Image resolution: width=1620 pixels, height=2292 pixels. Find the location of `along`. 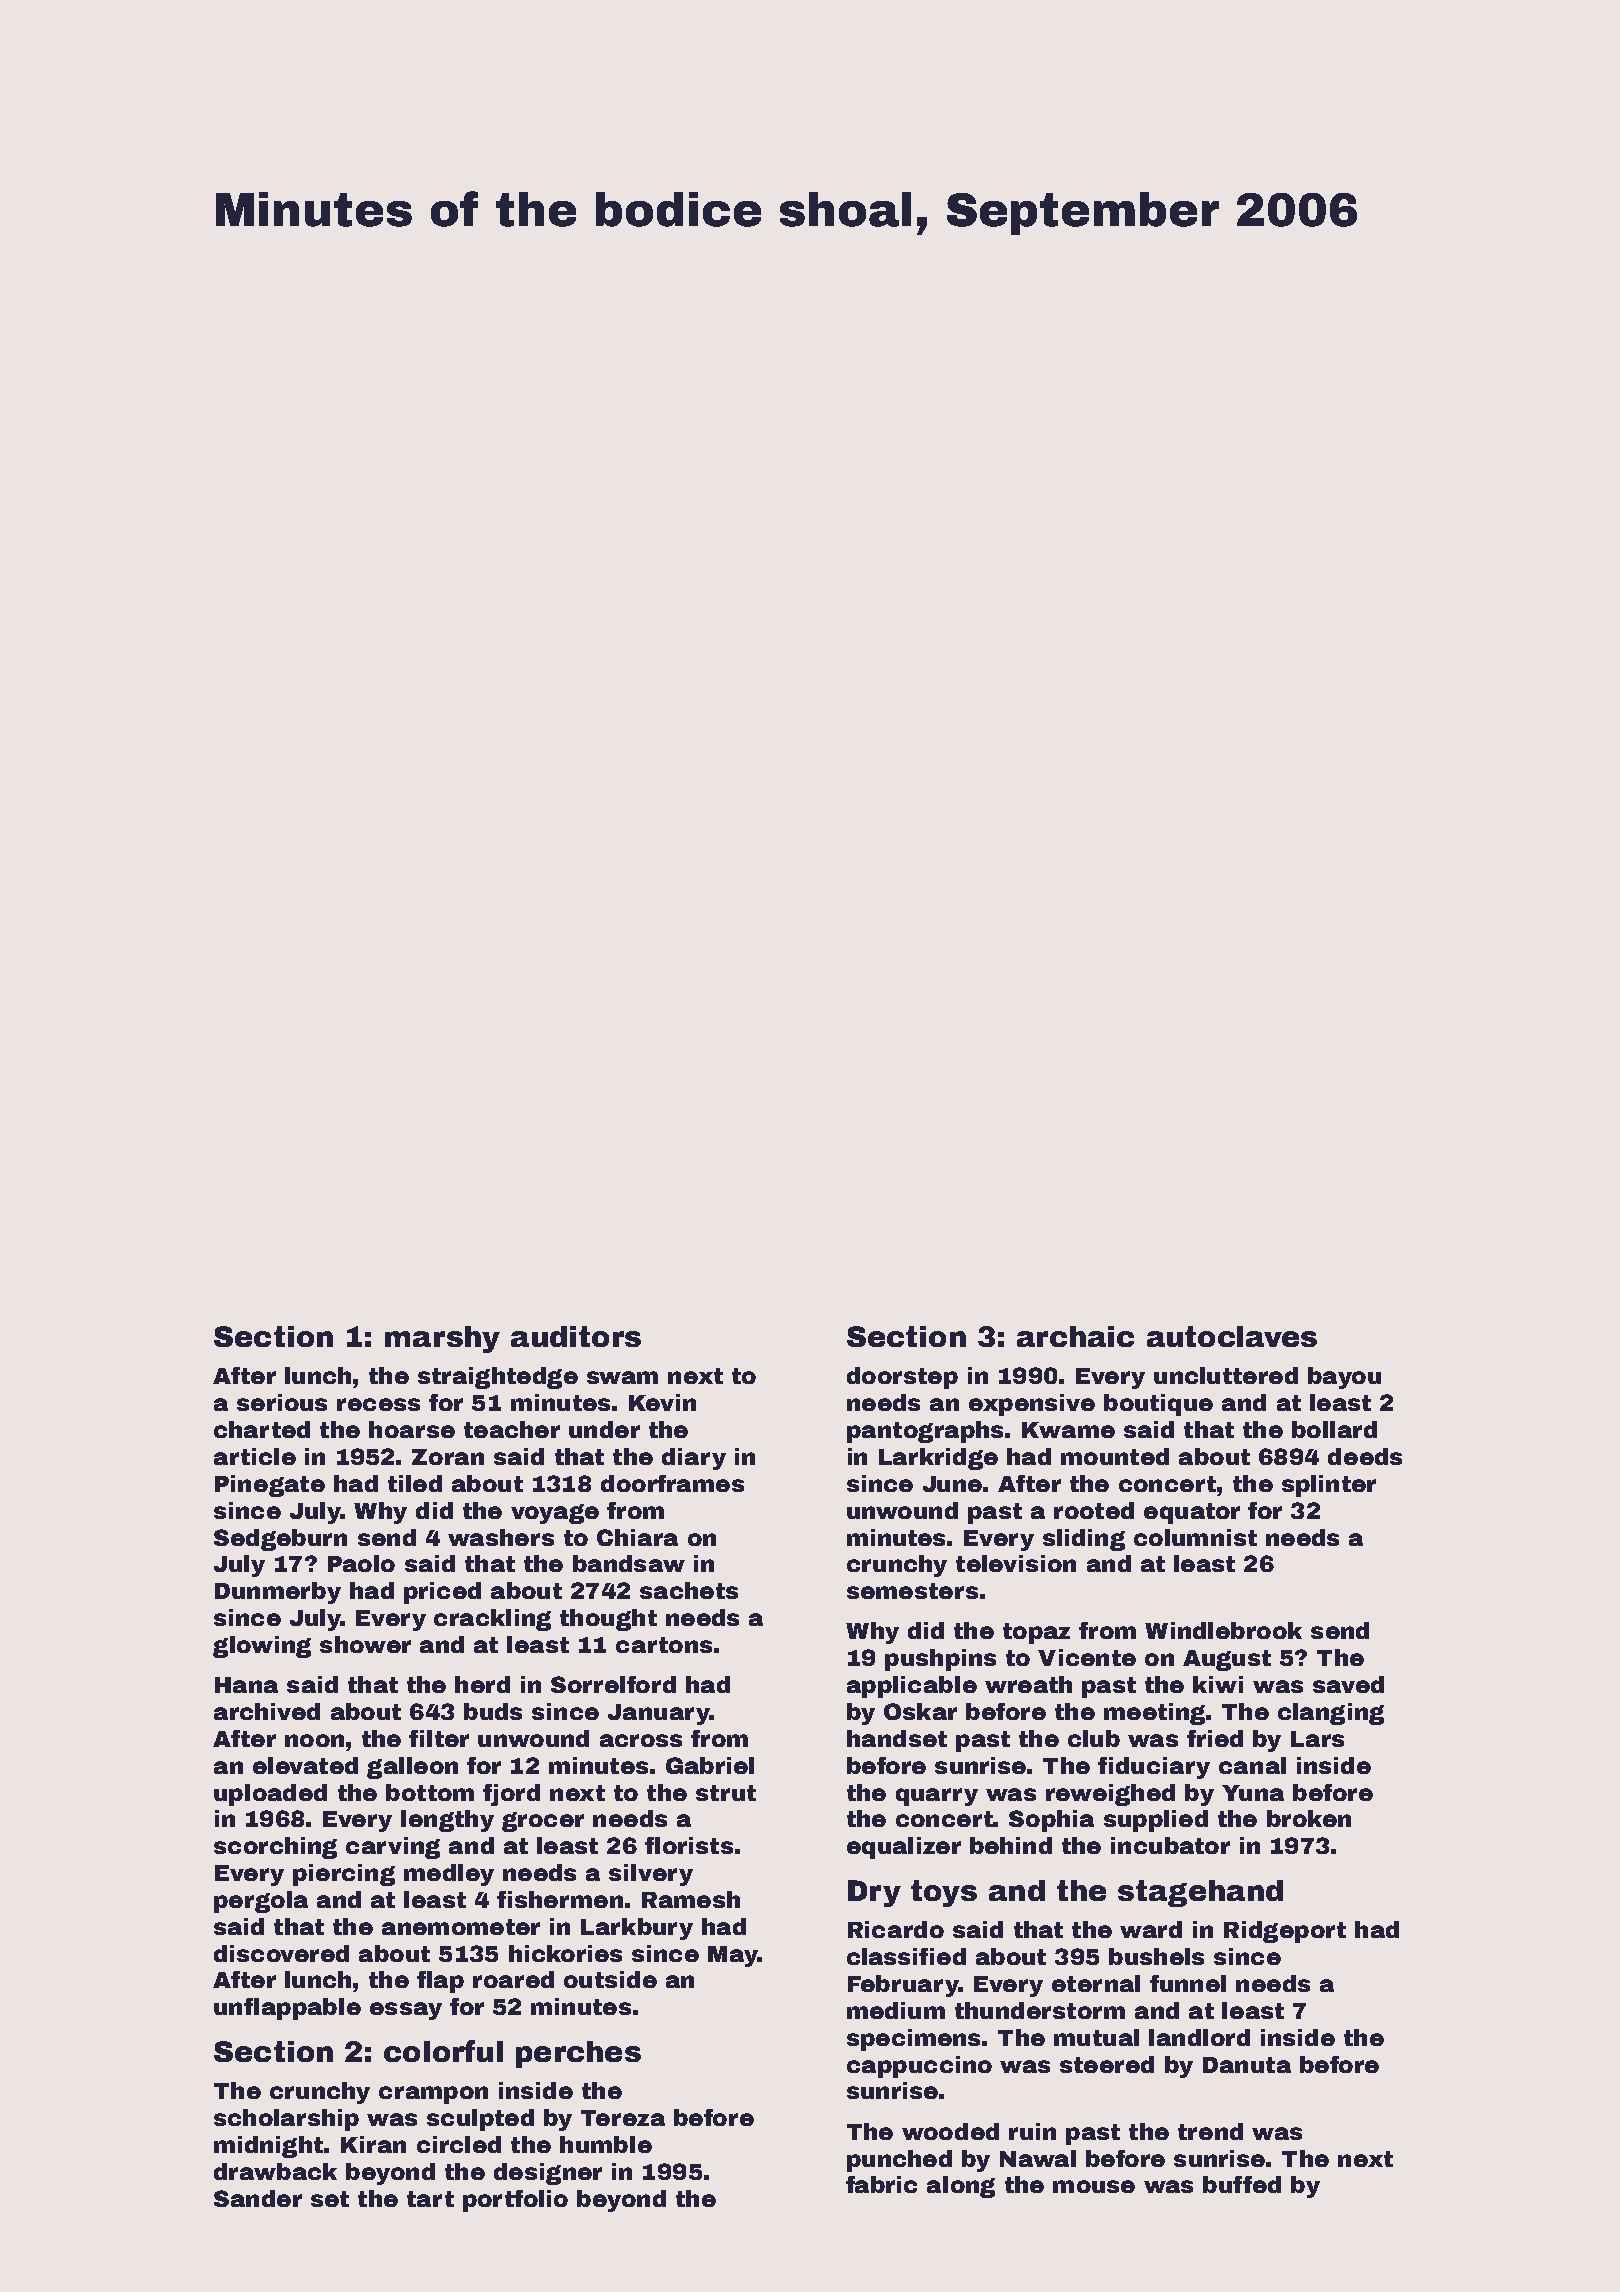

along is located at coordinates (961, 2187).
